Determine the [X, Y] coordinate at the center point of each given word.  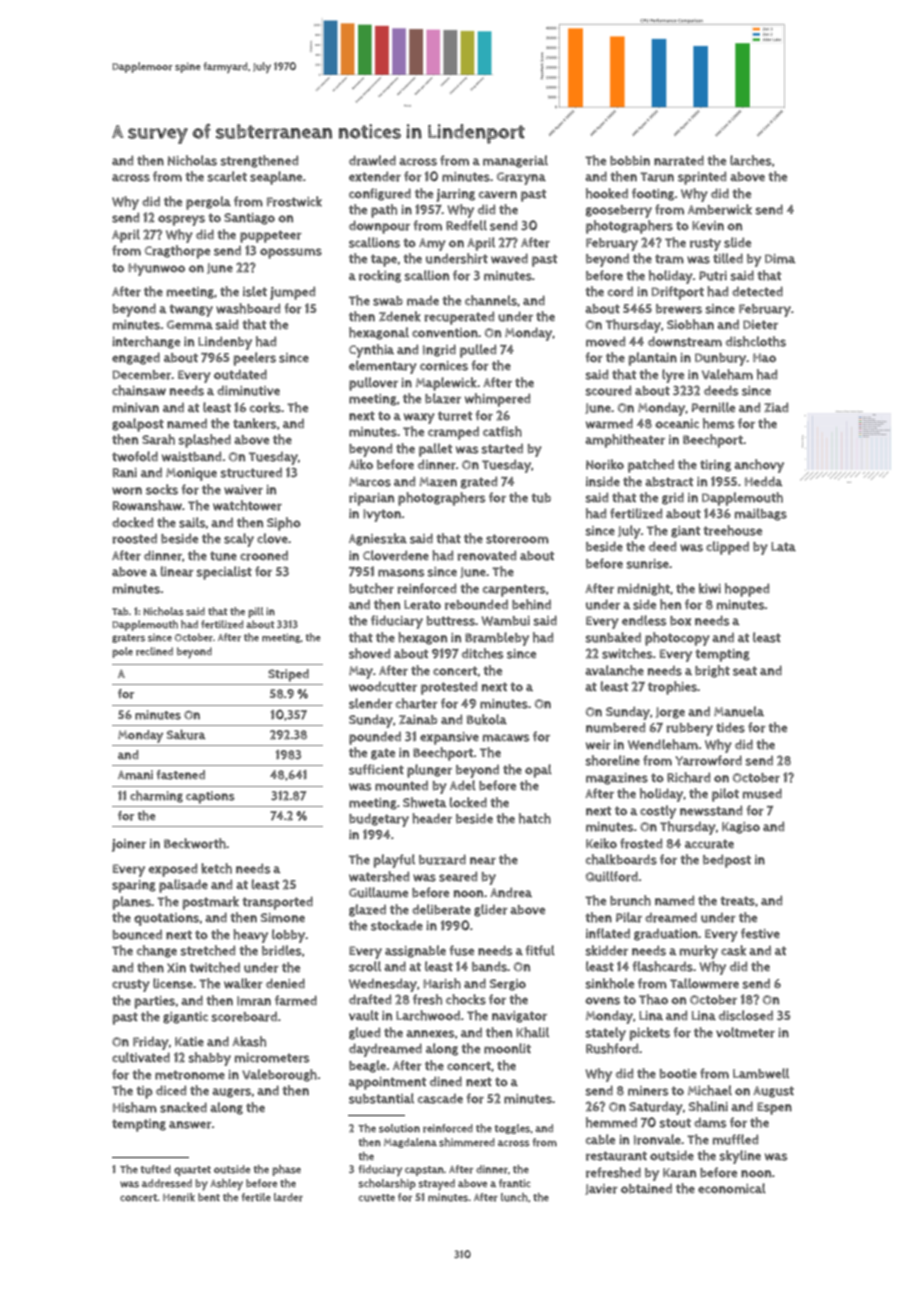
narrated [679, 160]
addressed [167, 1183]
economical [732, 1188]
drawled [372, 160]
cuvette [376, 1198]
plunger [429, 771]
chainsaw [139, 390]
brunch [630, 900]
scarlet [227, 176]
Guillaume [378, 892]
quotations [166, 919]
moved [606, 341]
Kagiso [741, 828]
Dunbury [721, 359]
